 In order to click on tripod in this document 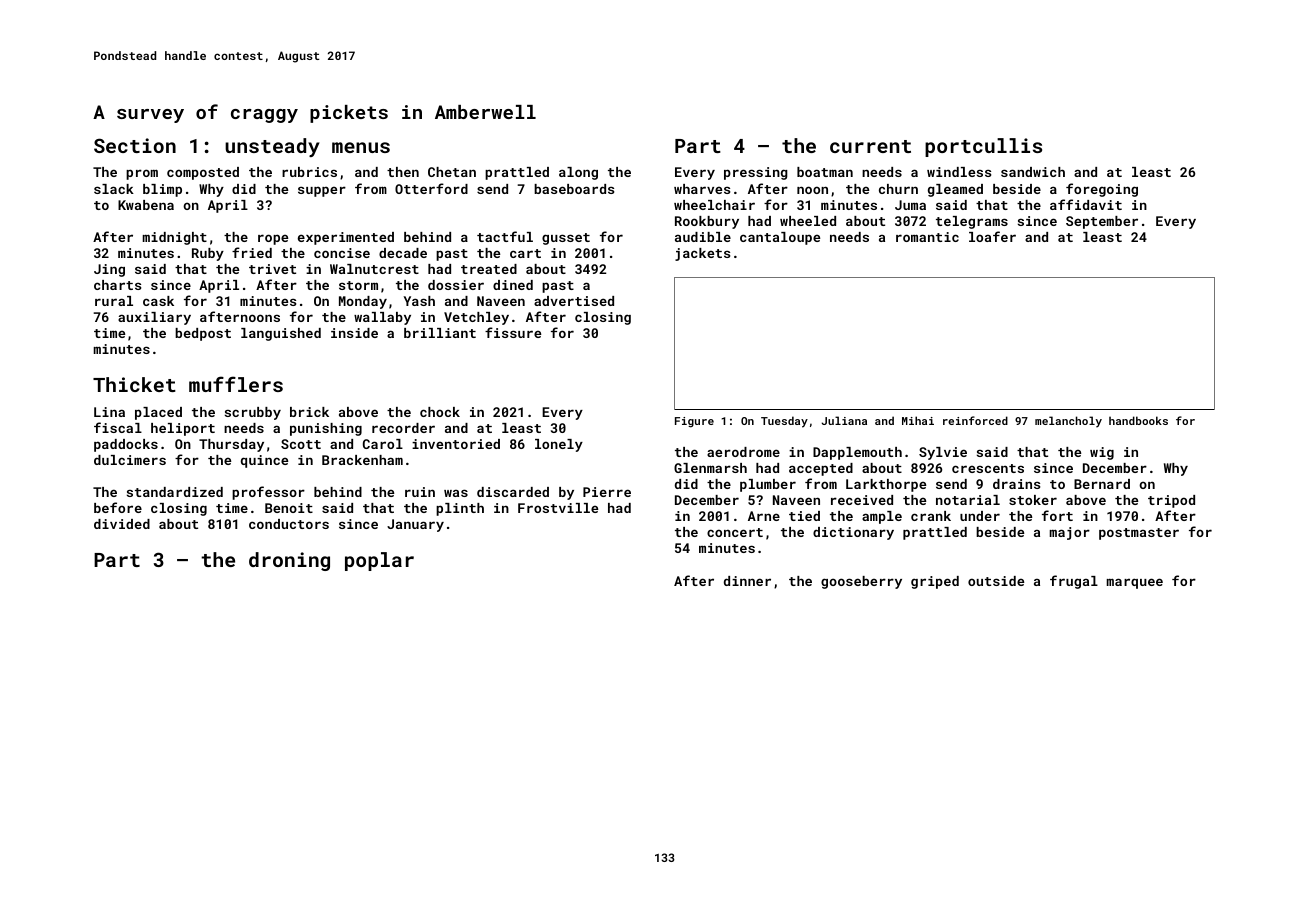, I will do `click(1171, 501)`.
